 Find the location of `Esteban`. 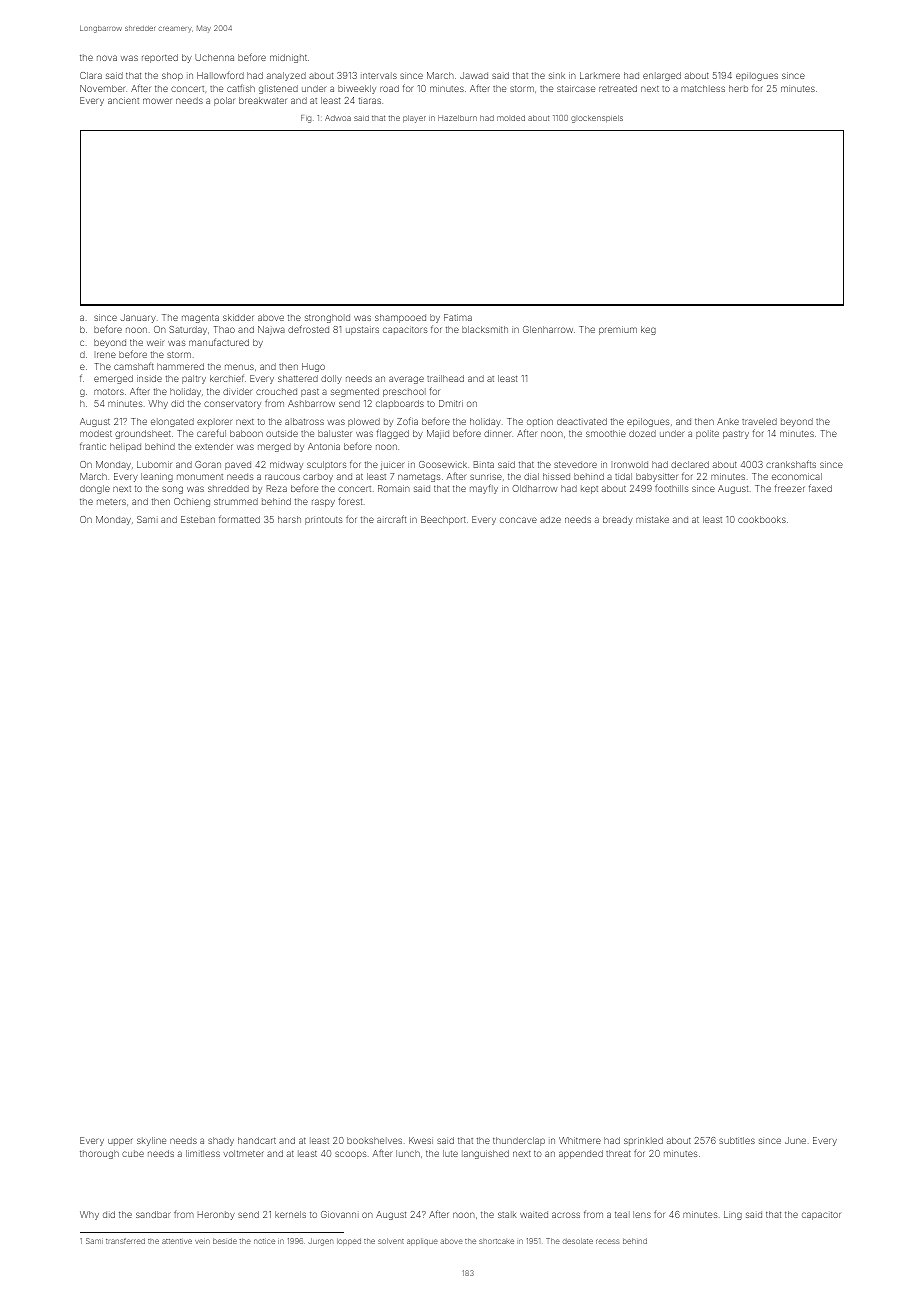

Esteban is located at coordinates (198, 519).
